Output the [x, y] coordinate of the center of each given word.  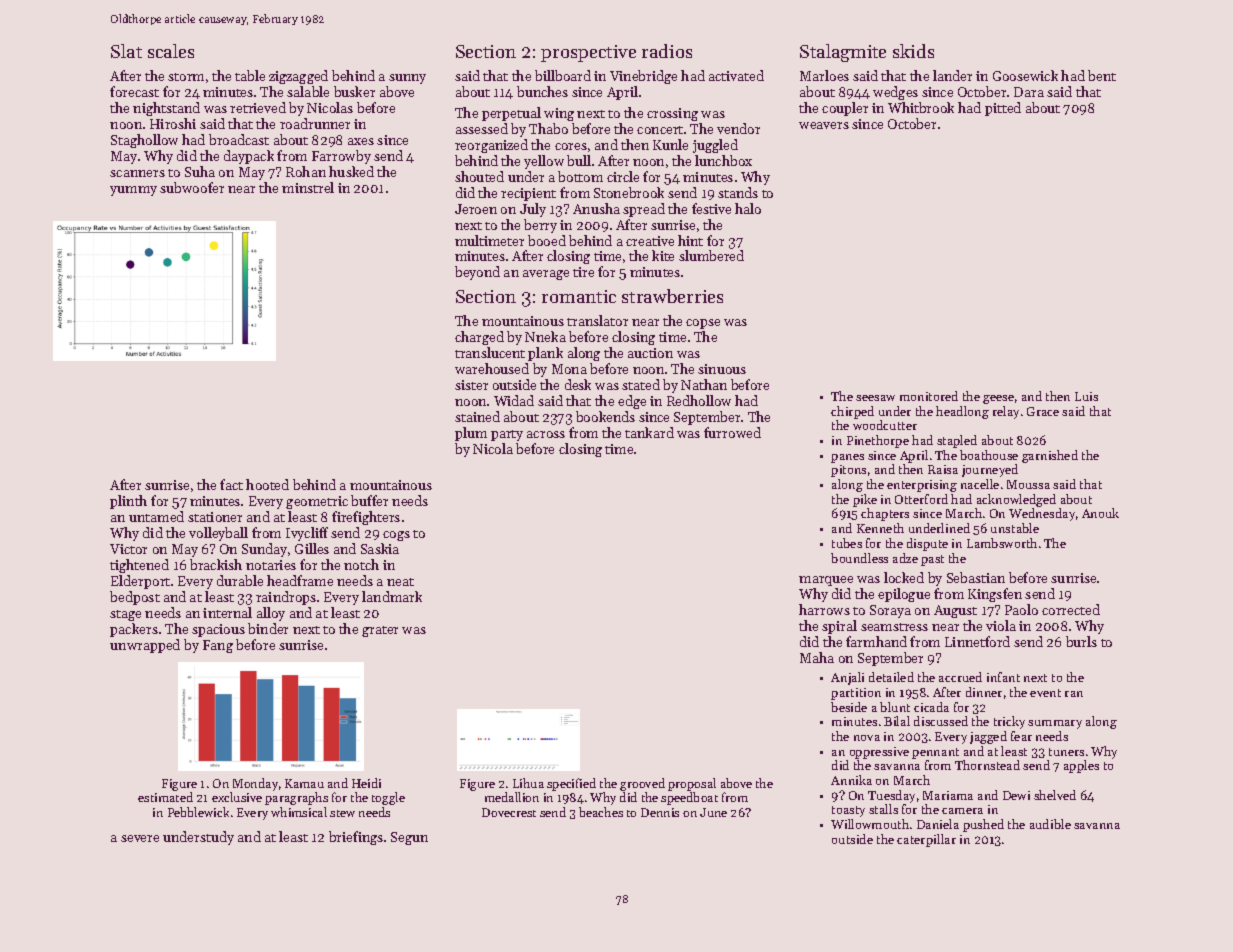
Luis [1086, 396]
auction [650, 353]
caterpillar [926, 840]
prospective [588, 53]
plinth [128, 502]
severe [140, 838]
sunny [407, 79]
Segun [409, 838]
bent [1102, 75]
